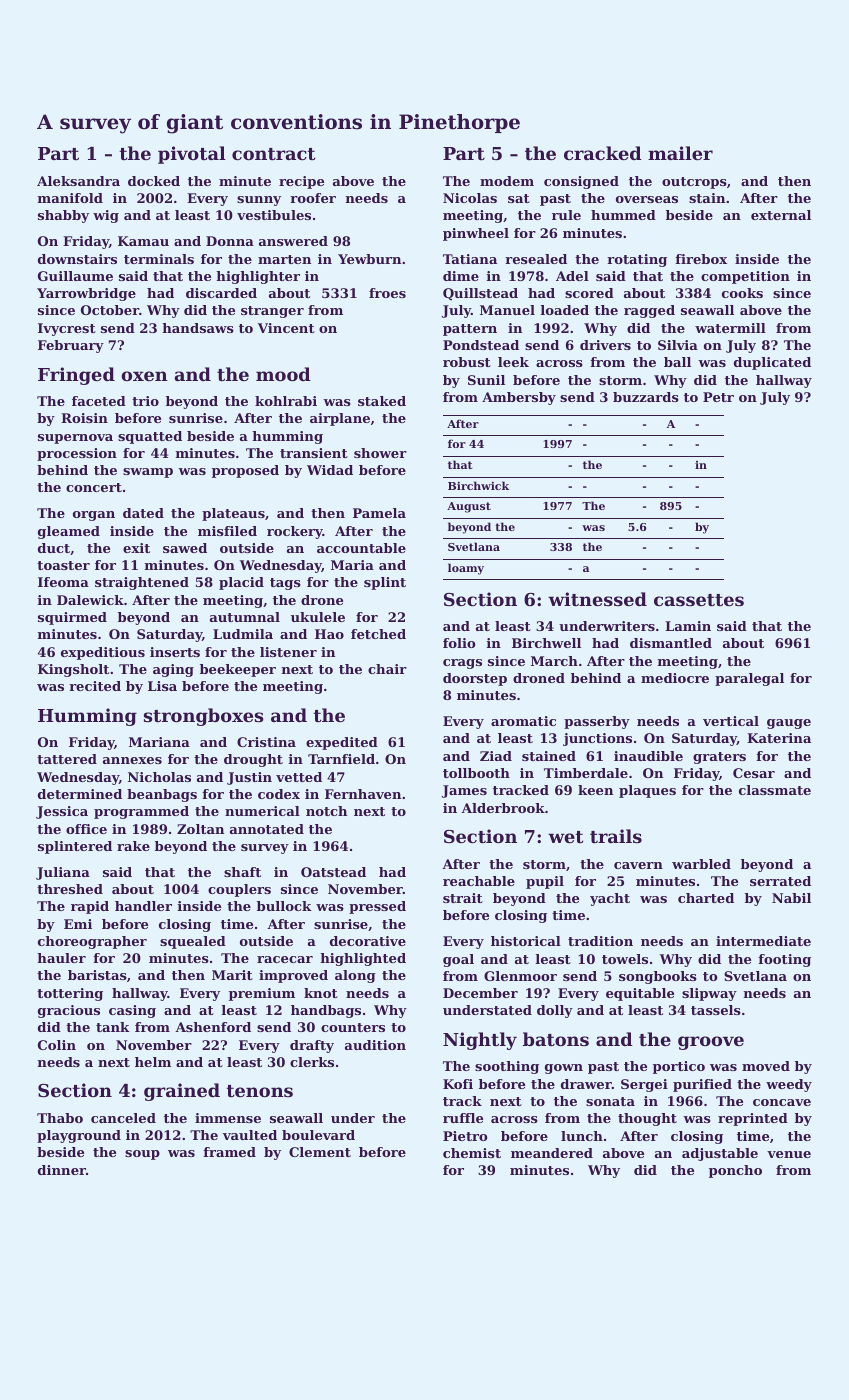 This screenshot has width=849, height=1400. What do you see at coordinates (229, 1152) in the screenshot?
I see `framed` at bounding box center [229, 1152].
